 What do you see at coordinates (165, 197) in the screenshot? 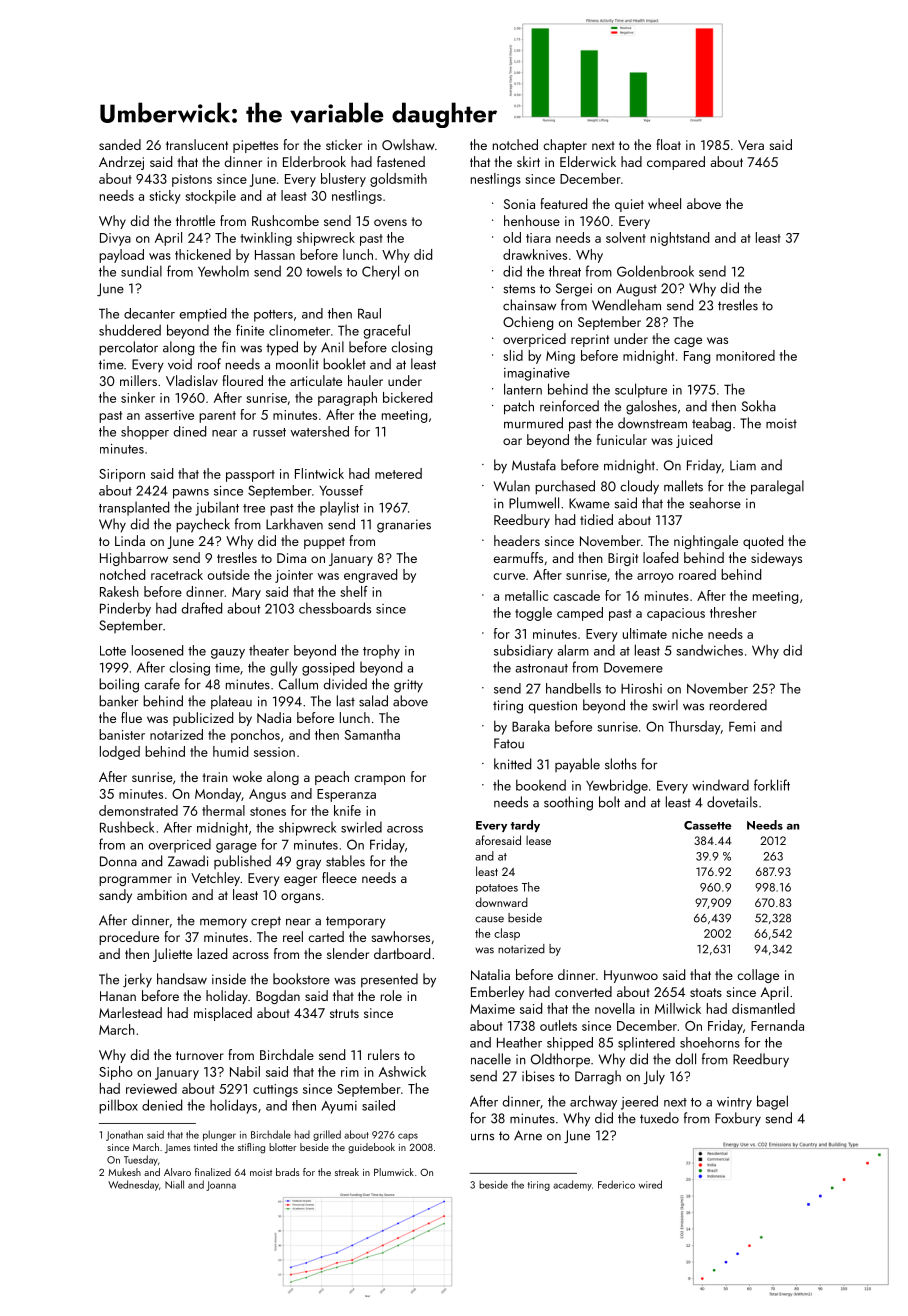
I see `sticky` at bounding box center [165, 197].
